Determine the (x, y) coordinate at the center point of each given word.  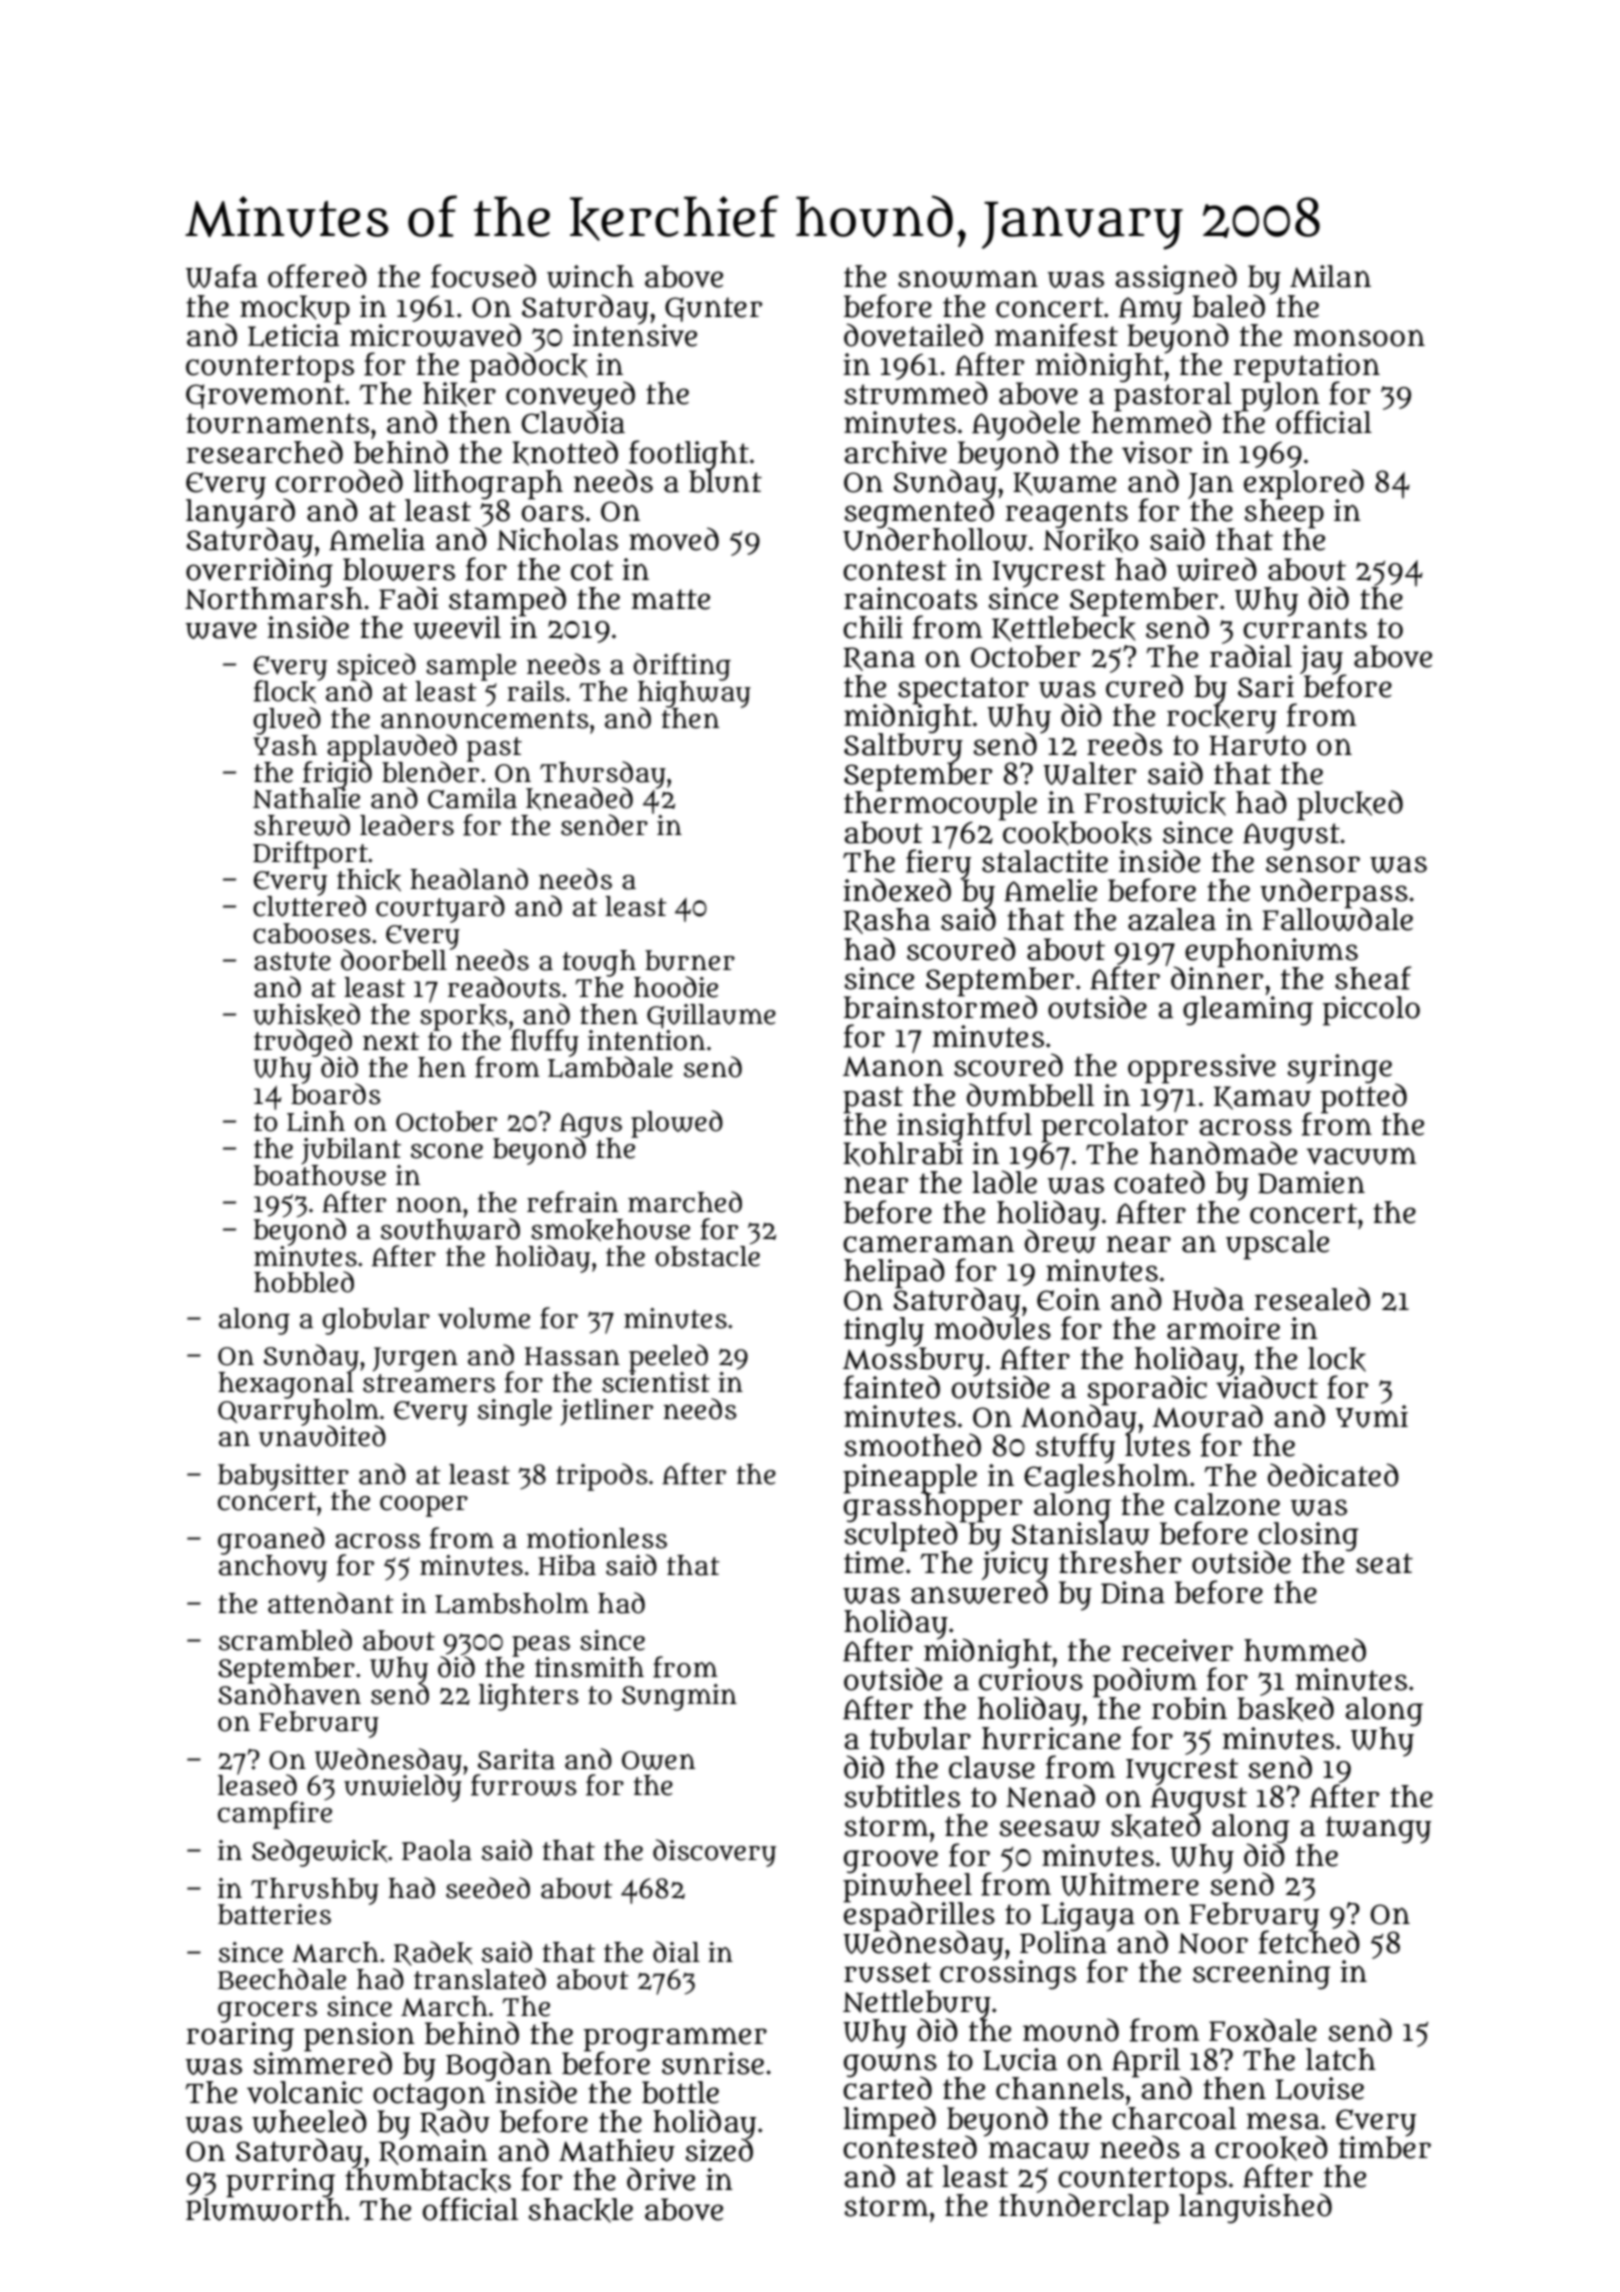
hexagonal (286, 1385)
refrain (572, 1202)
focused (483, 276)
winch (590, 276)
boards (336, 1094)
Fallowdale (1337, 919)
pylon (1280, 396)
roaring (240, 2036)
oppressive (1202, 1069)
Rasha (886, 921)
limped (889, 2121)
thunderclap (1084, 2208)
